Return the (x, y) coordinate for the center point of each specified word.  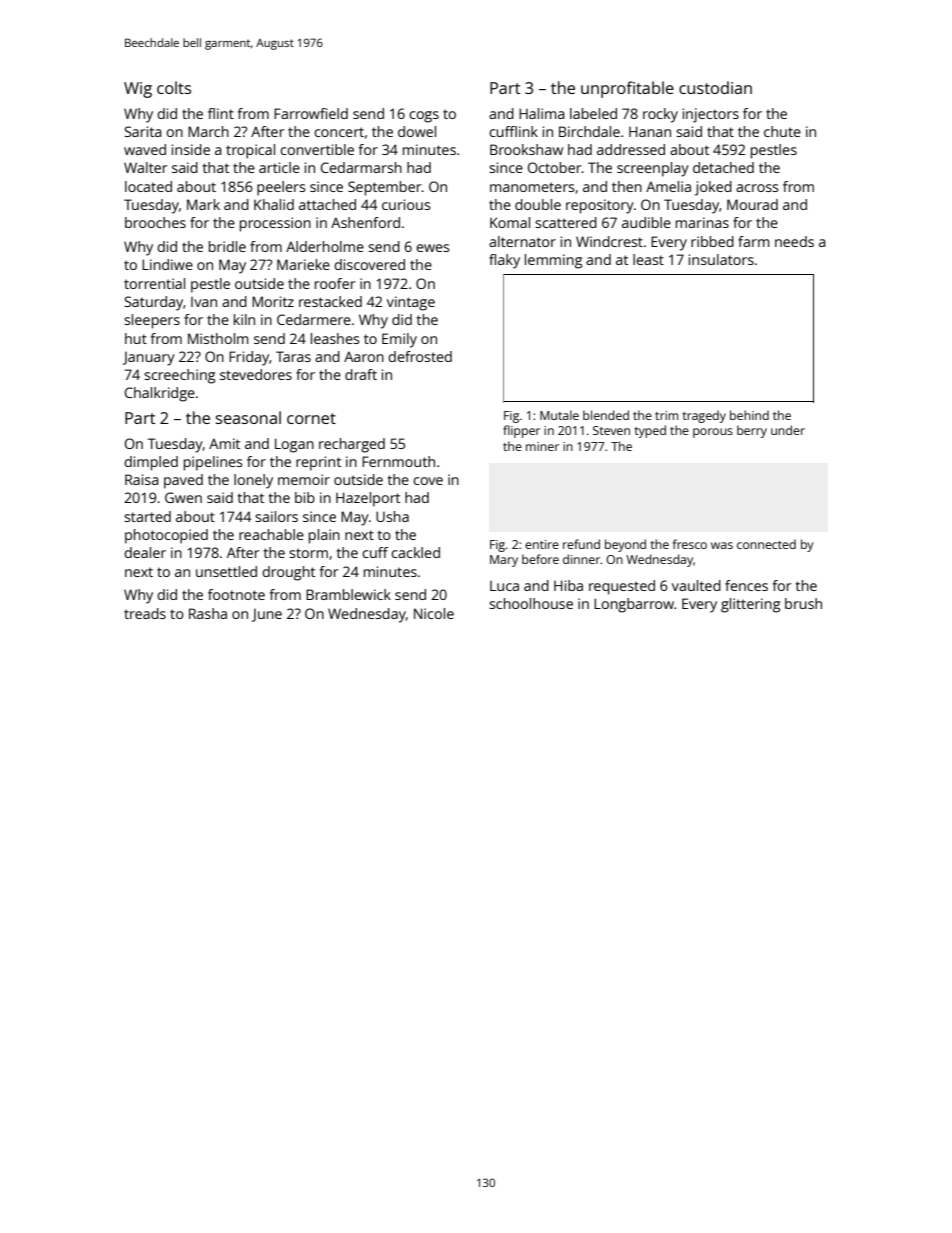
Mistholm (218, 338)
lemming (553, 261)
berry (752, 431)
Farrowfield (311, 113)
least (648, 259)
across (757, 188)
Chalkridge (160, 394)
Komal (510, 222)
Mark (203, 204)
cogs (424, 117)
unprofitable (627, 89)
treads (145, 613)
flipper (521, 431)
